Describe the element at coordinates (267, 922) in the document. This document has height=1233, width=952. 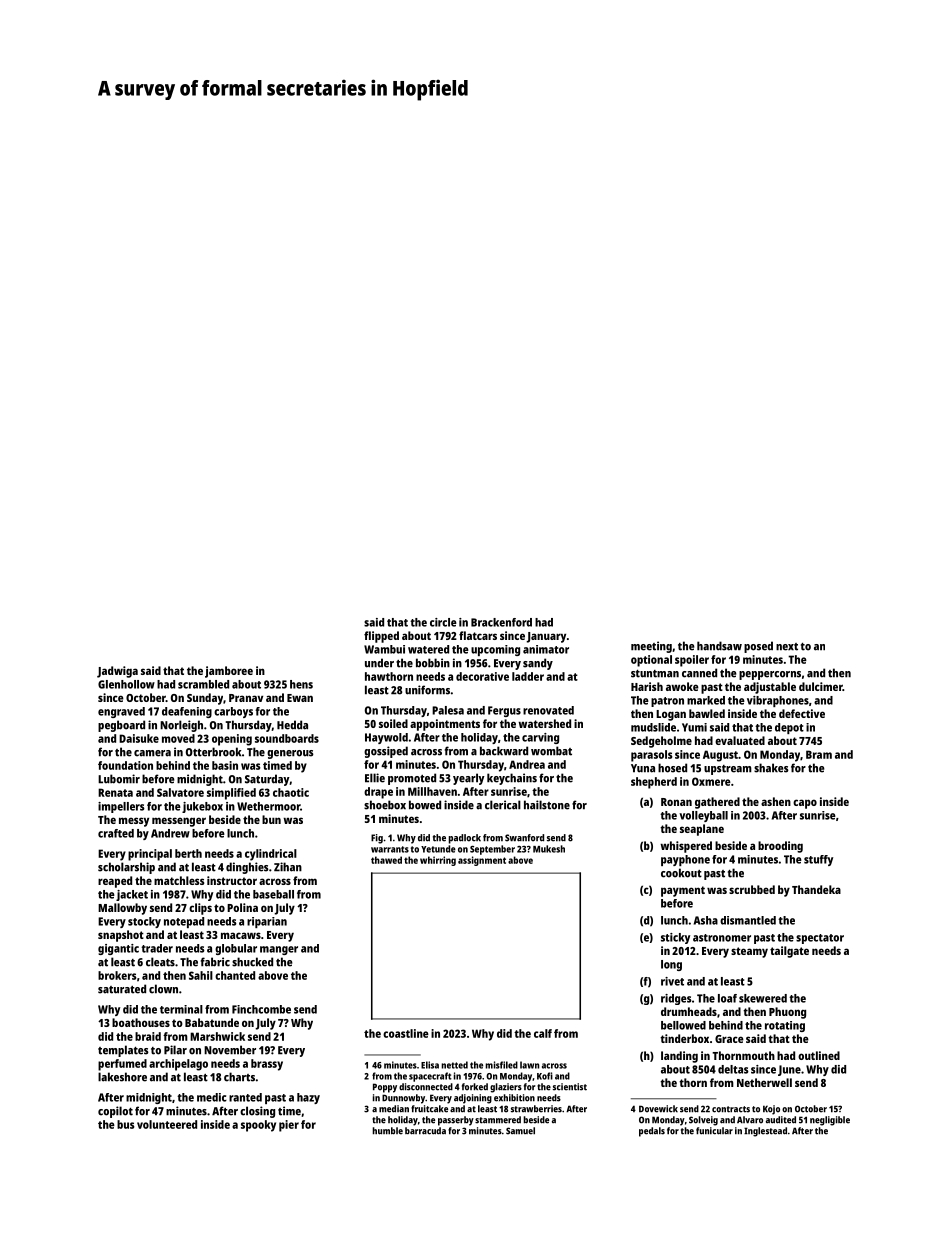
I see `riparian` at that location.
